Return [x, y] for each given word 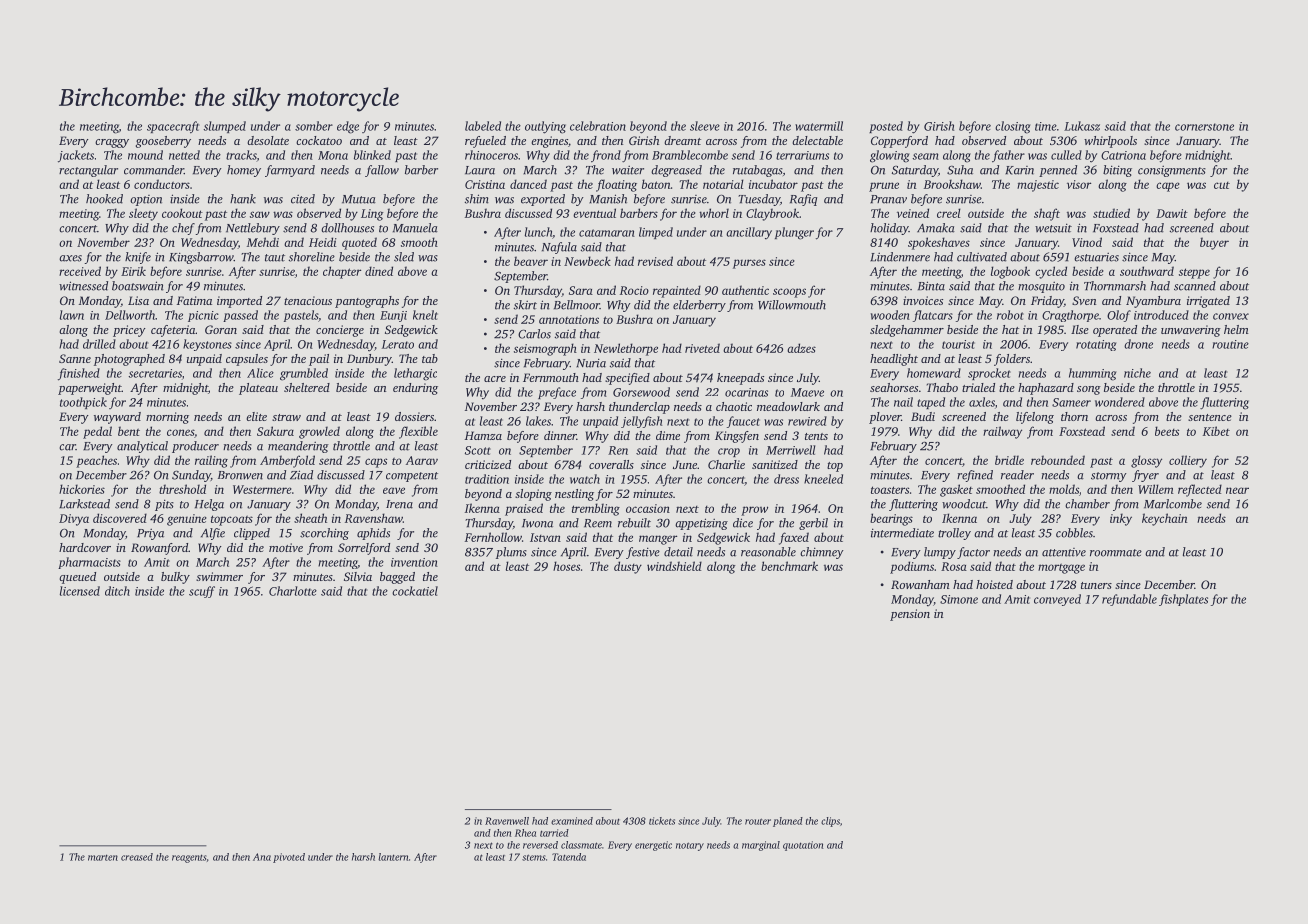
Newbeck [587, 261]
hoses [566, 566]
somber [314, 126]
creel [949, 213]
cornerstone [1204, 127]
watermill [819, 126]
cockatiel [415, 591]
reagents [189, 858]
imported [239, 302]
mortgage [1061, 568]
